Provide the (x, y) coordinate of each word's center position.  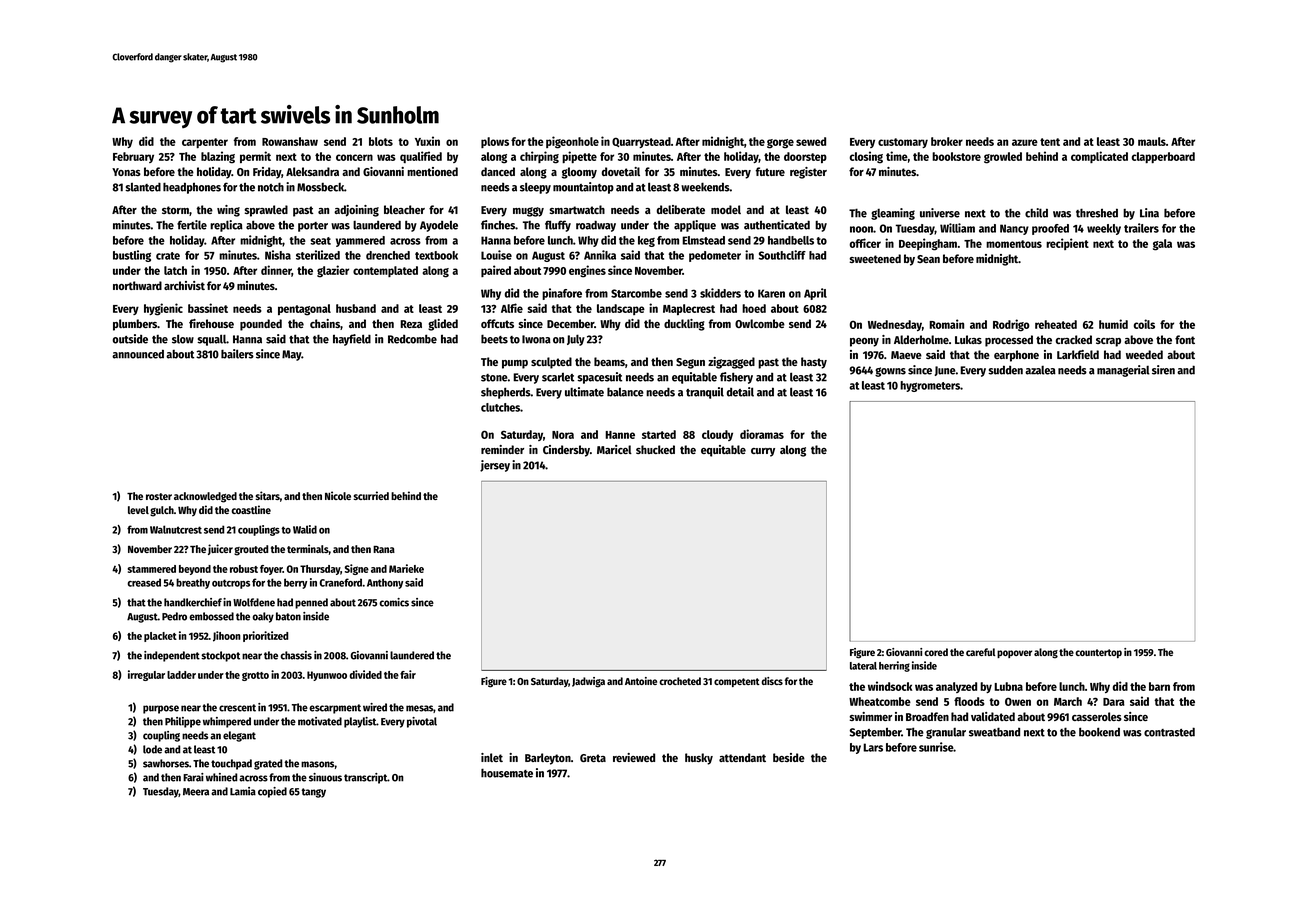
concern (354, 157)
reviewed (634, 757)
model (726, 209)
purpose (161, 709)
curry (763, 452)
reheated (1056, 324)
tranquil (705, 393)
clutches (500, 407)
